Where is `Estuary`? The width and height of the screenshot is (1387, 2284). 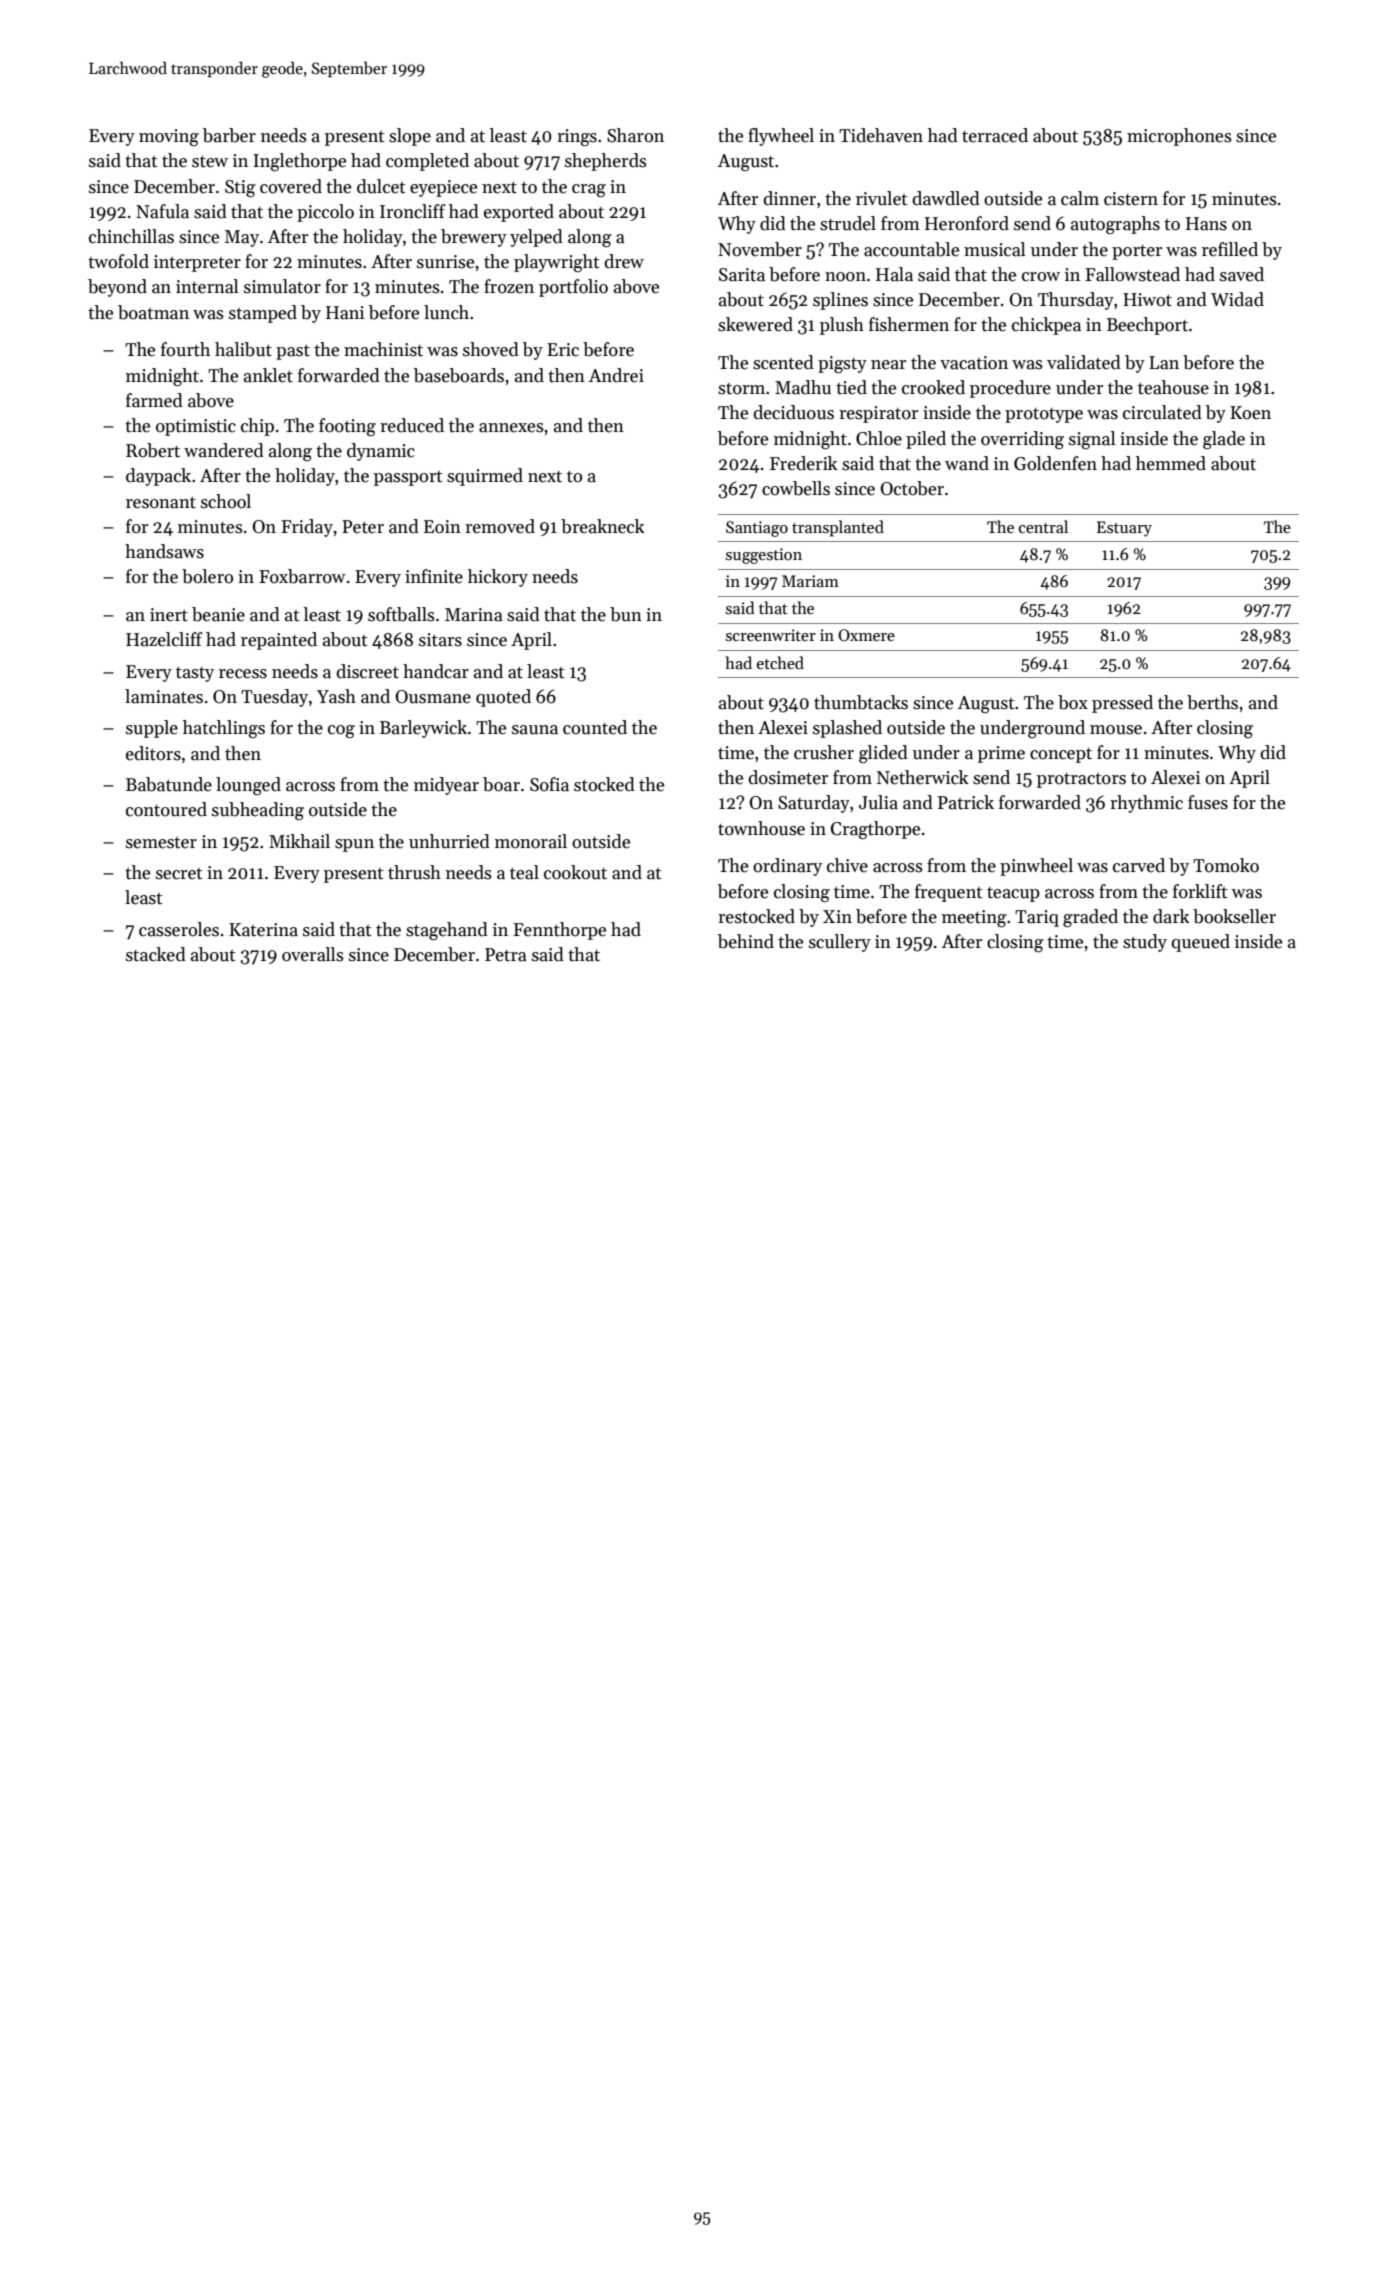
Estuary is located at coordinates (1124, 529).
